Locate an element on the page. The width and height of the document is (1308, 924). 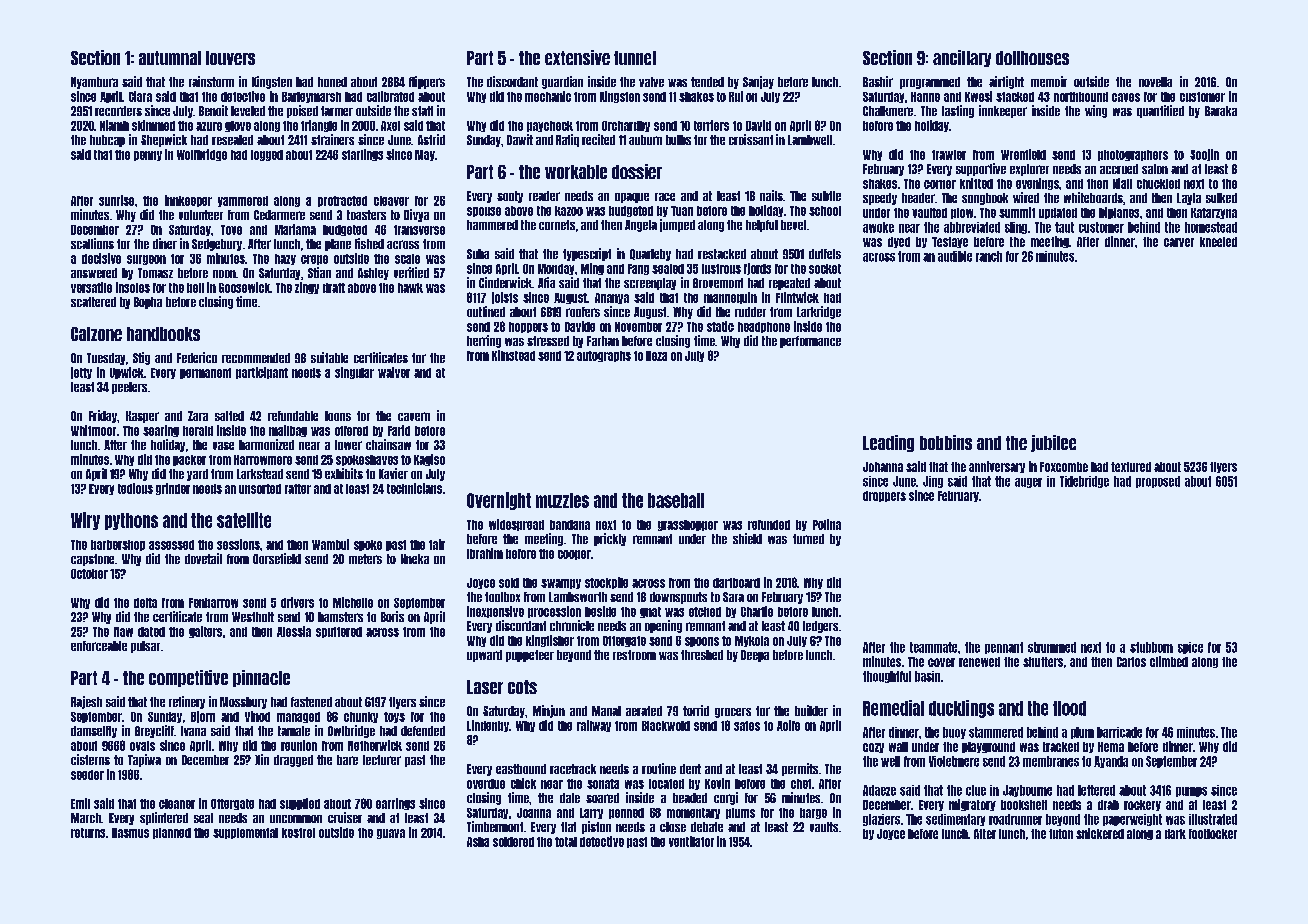
Wolfbridge is located at coordinates (202, 155).
